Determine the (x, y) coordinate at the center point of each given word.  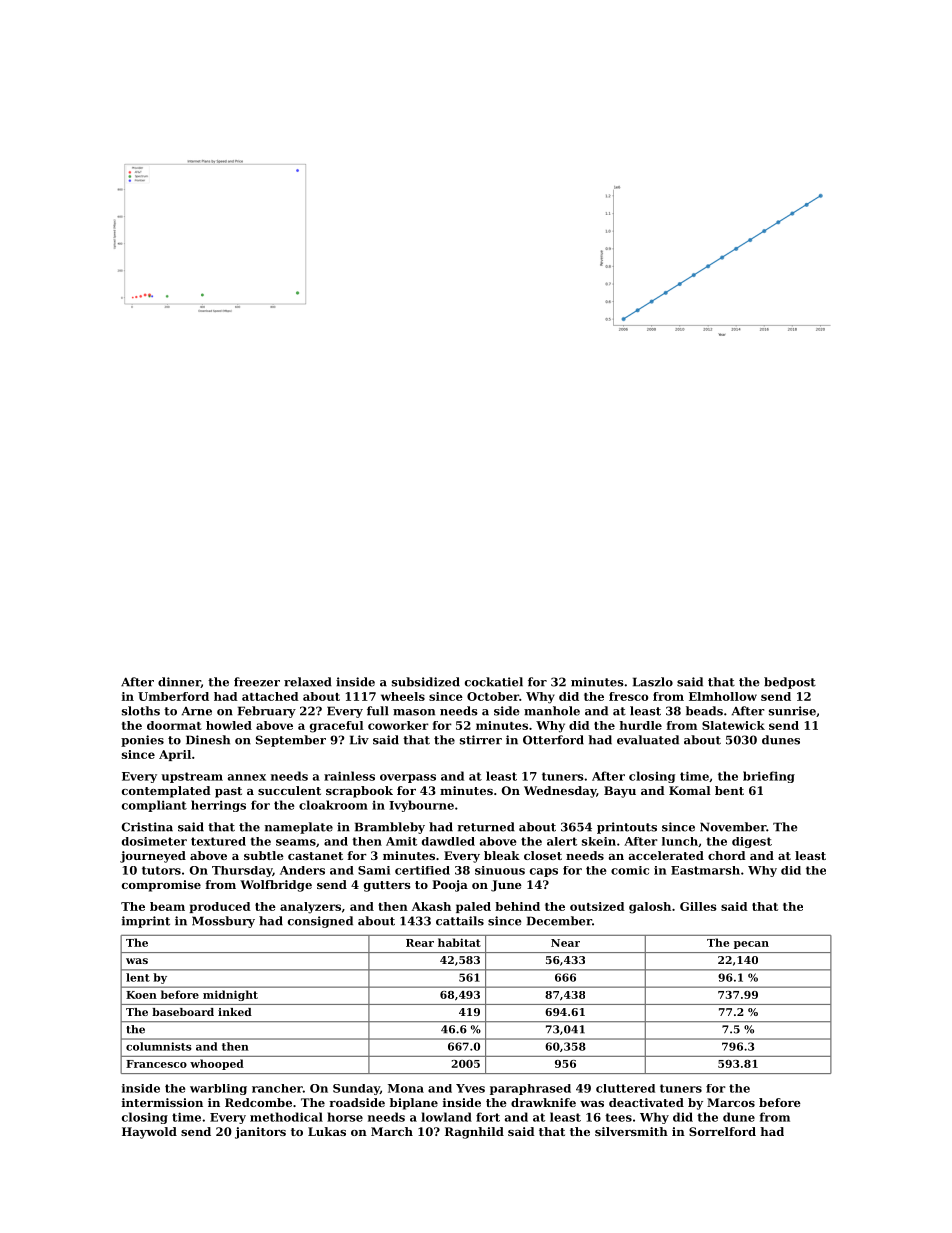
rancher (277, 1088)
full (378, 711)
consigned (320, 922)
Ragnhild (474, 1133)
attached (270, 696)
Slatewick (733, 725)
